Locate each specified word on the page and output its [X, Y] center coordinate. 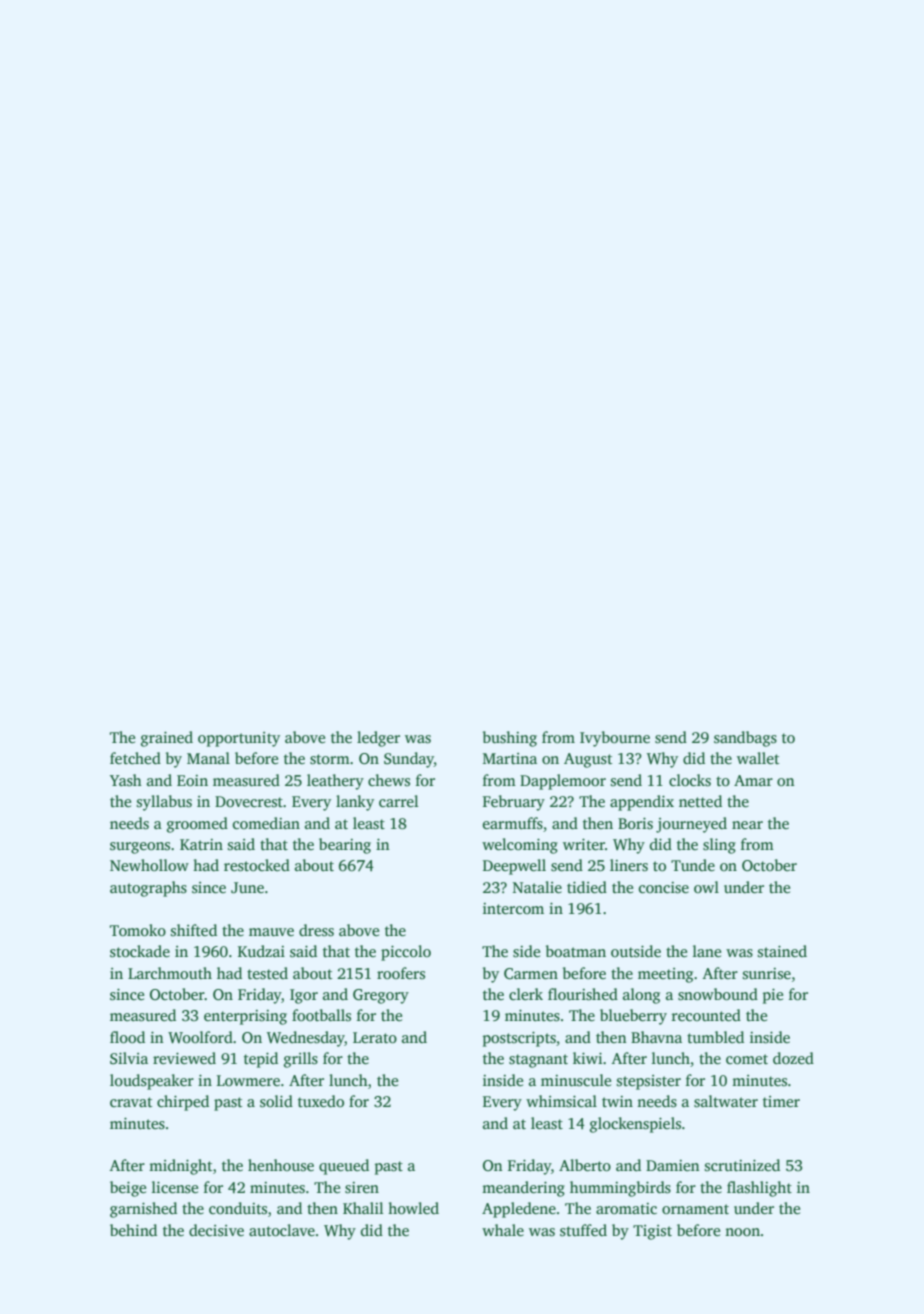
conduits [238, 1208]
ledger [378, 739]
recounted [706, 1015]
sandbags [745, 739]
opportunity [239, 739]
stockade [140, 951]
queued [344, 1167]
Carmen [531, 973]
